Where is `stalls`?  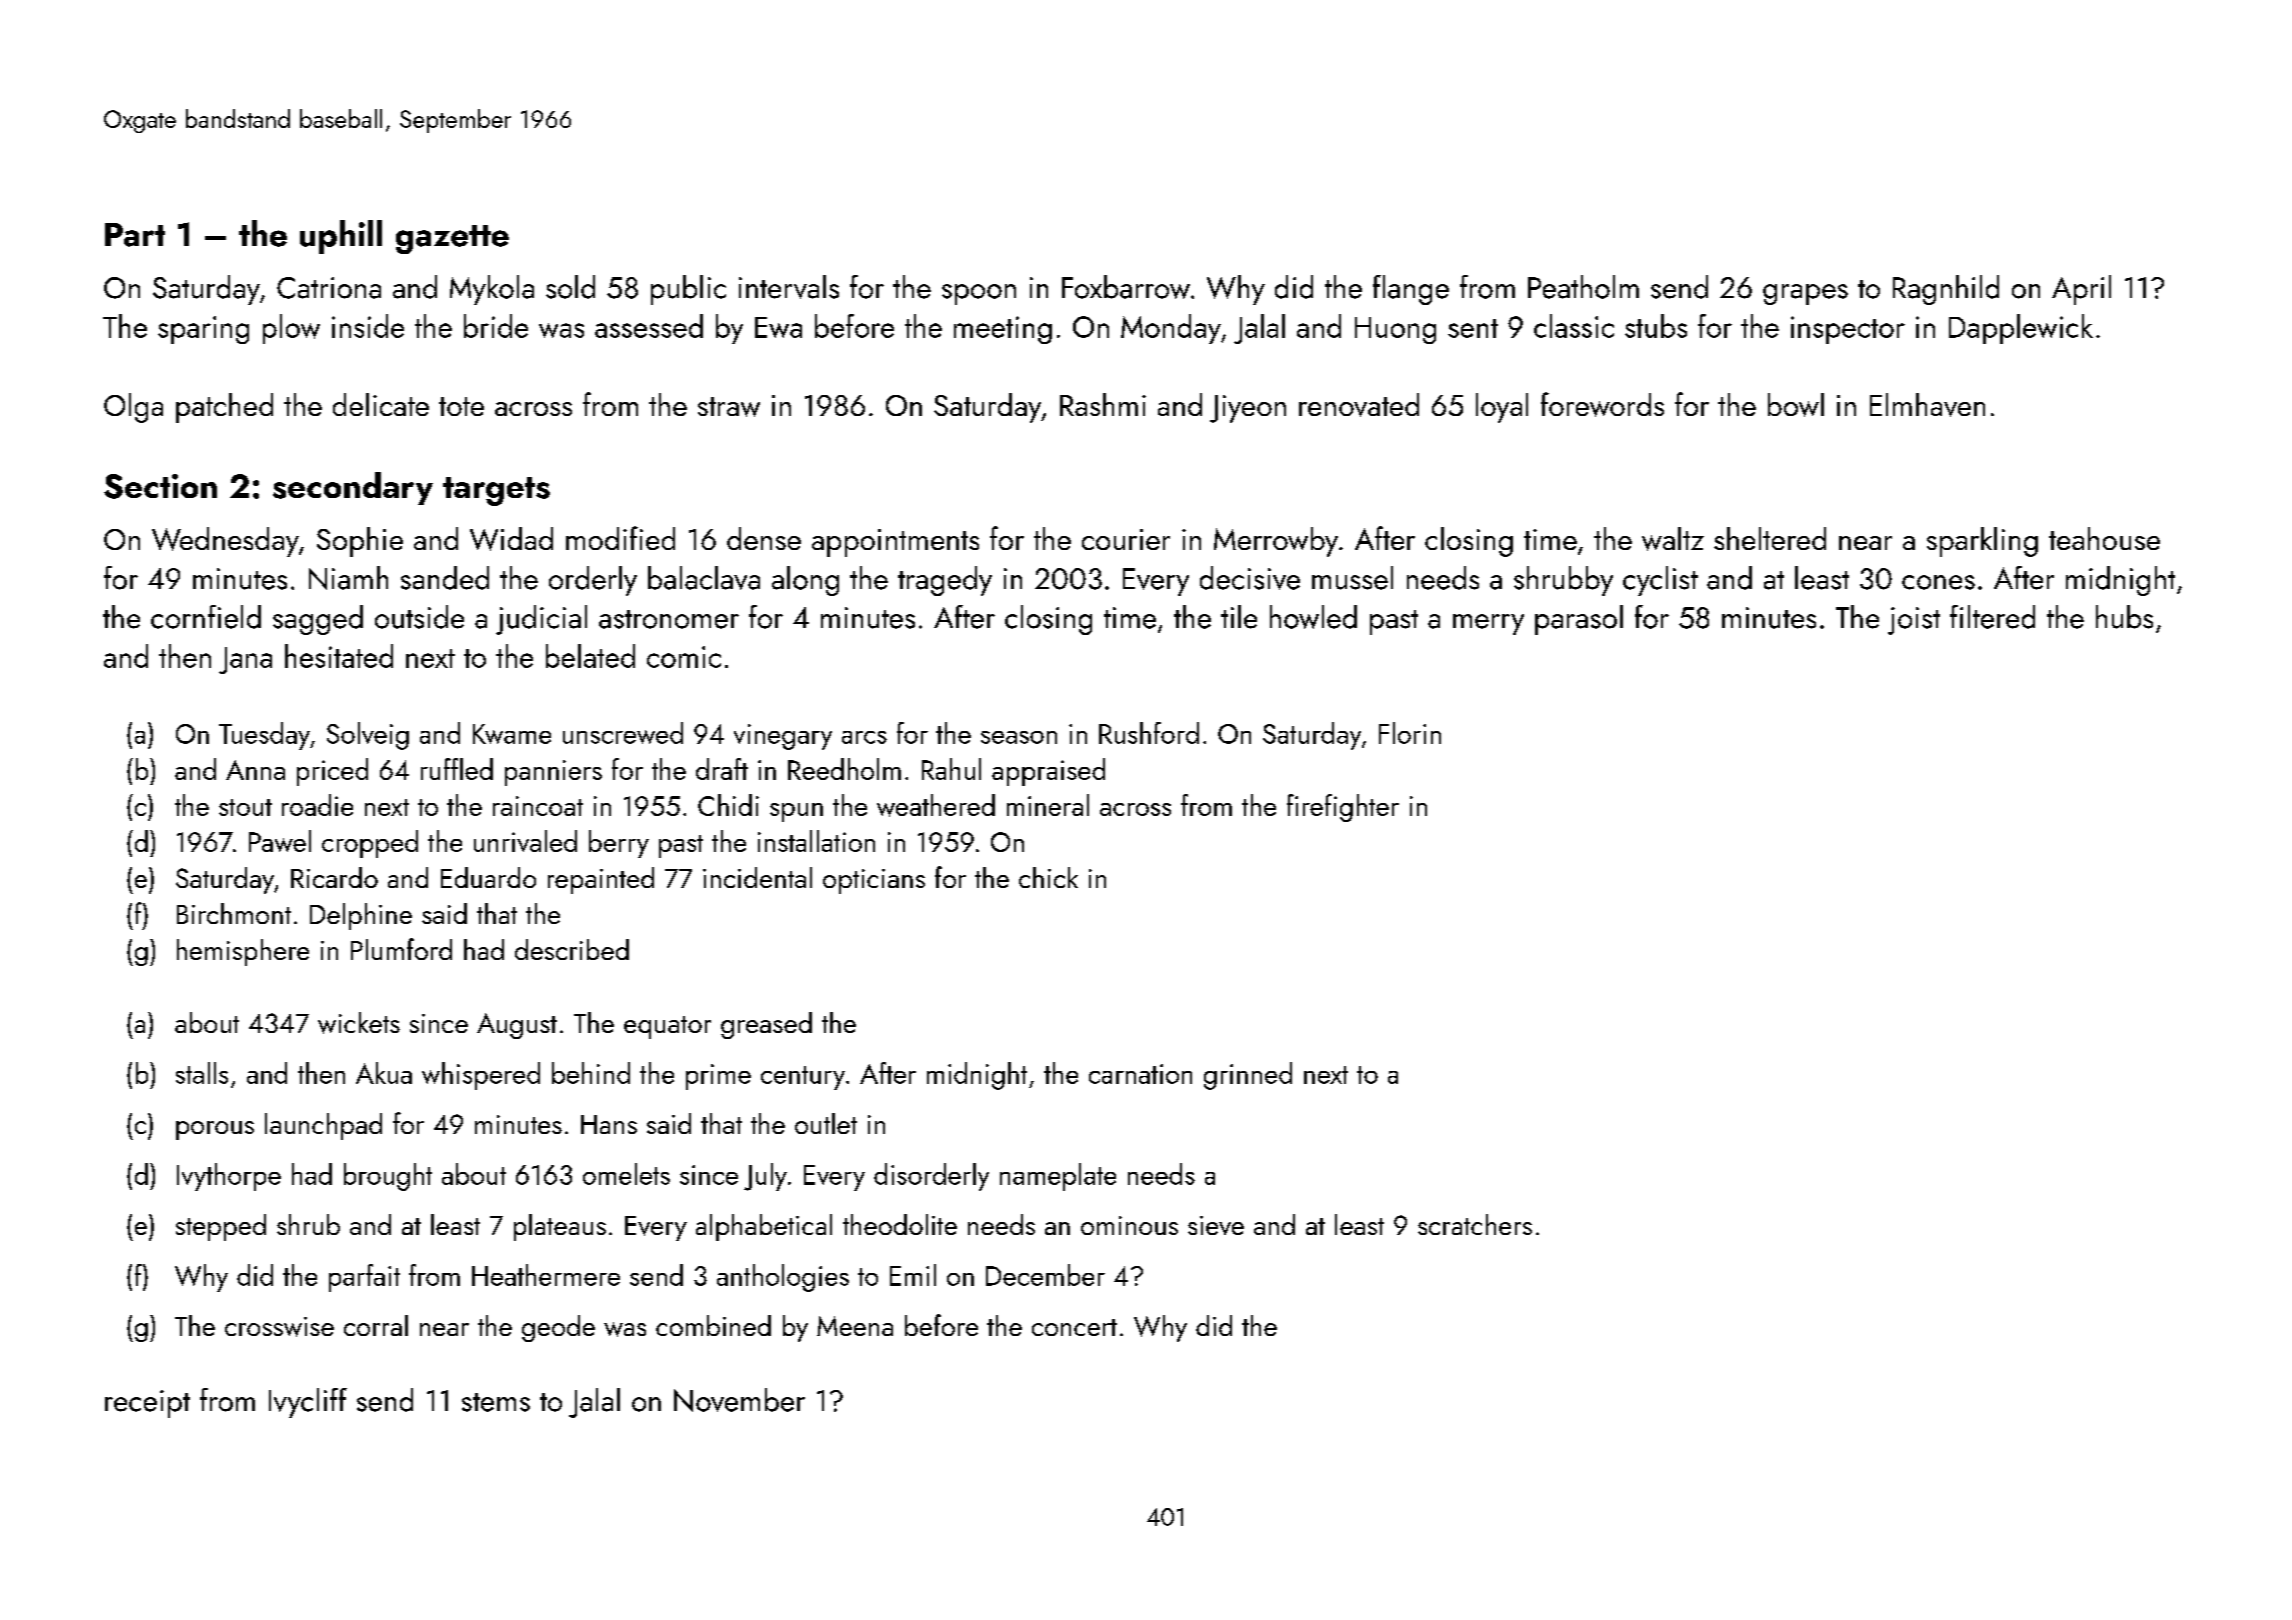
stalls is located at coordinates (202, 1073).
